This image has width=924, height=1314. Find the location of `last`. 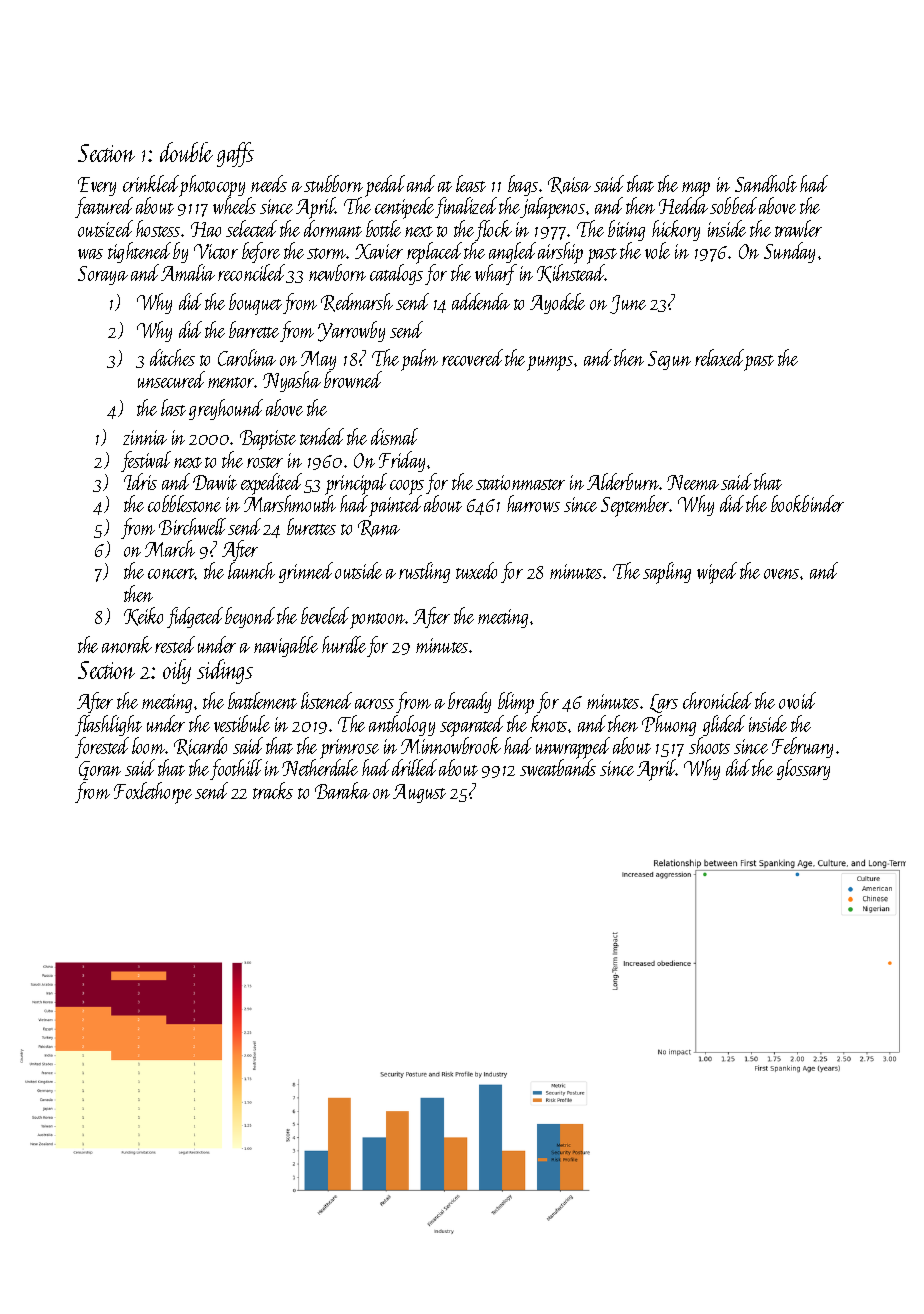

last is located at coordinates (173, 407).
